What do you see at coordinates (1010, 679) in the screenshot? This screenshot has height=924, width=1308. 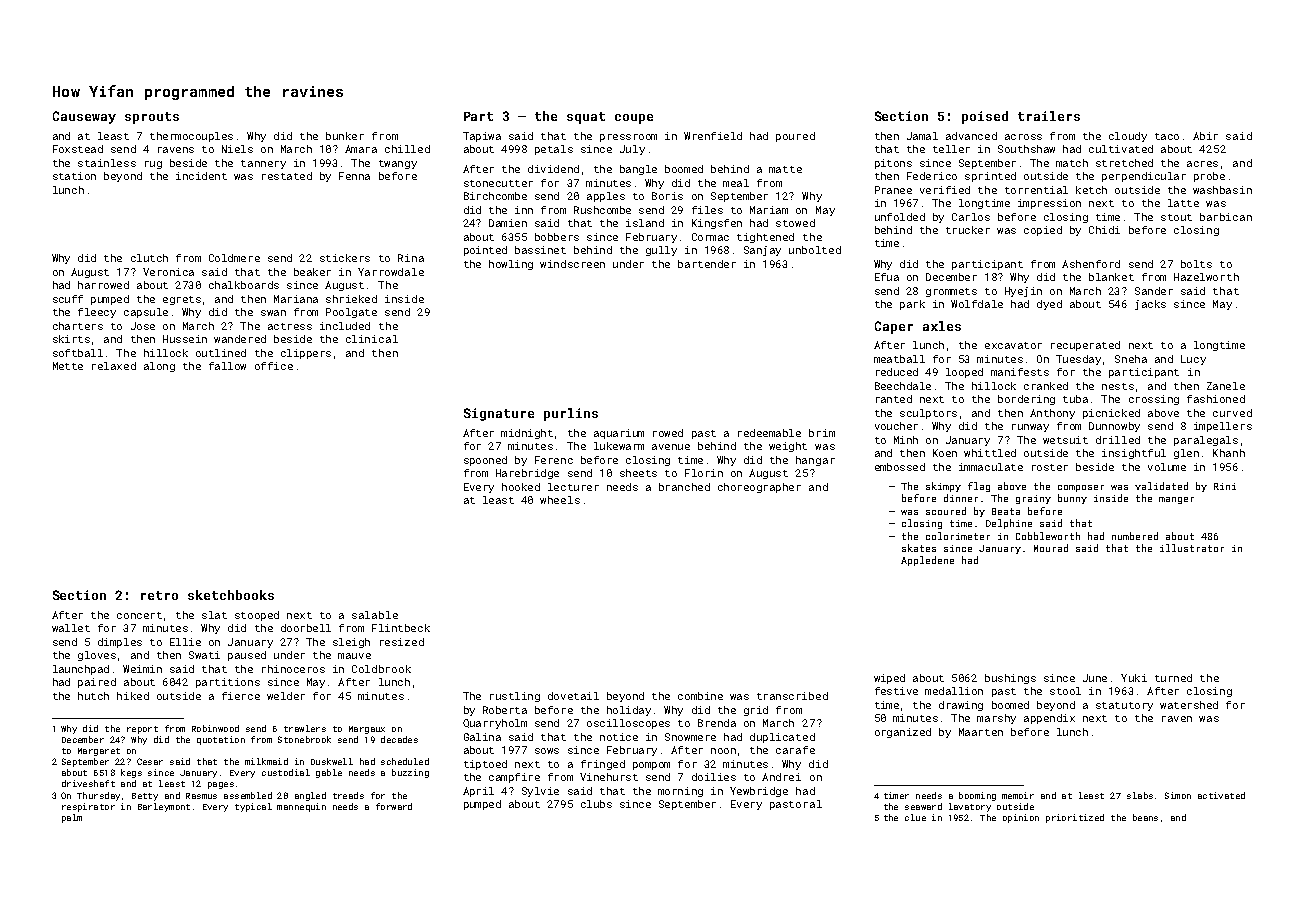 I see `bushings` at bounding box center [1010, 679].
